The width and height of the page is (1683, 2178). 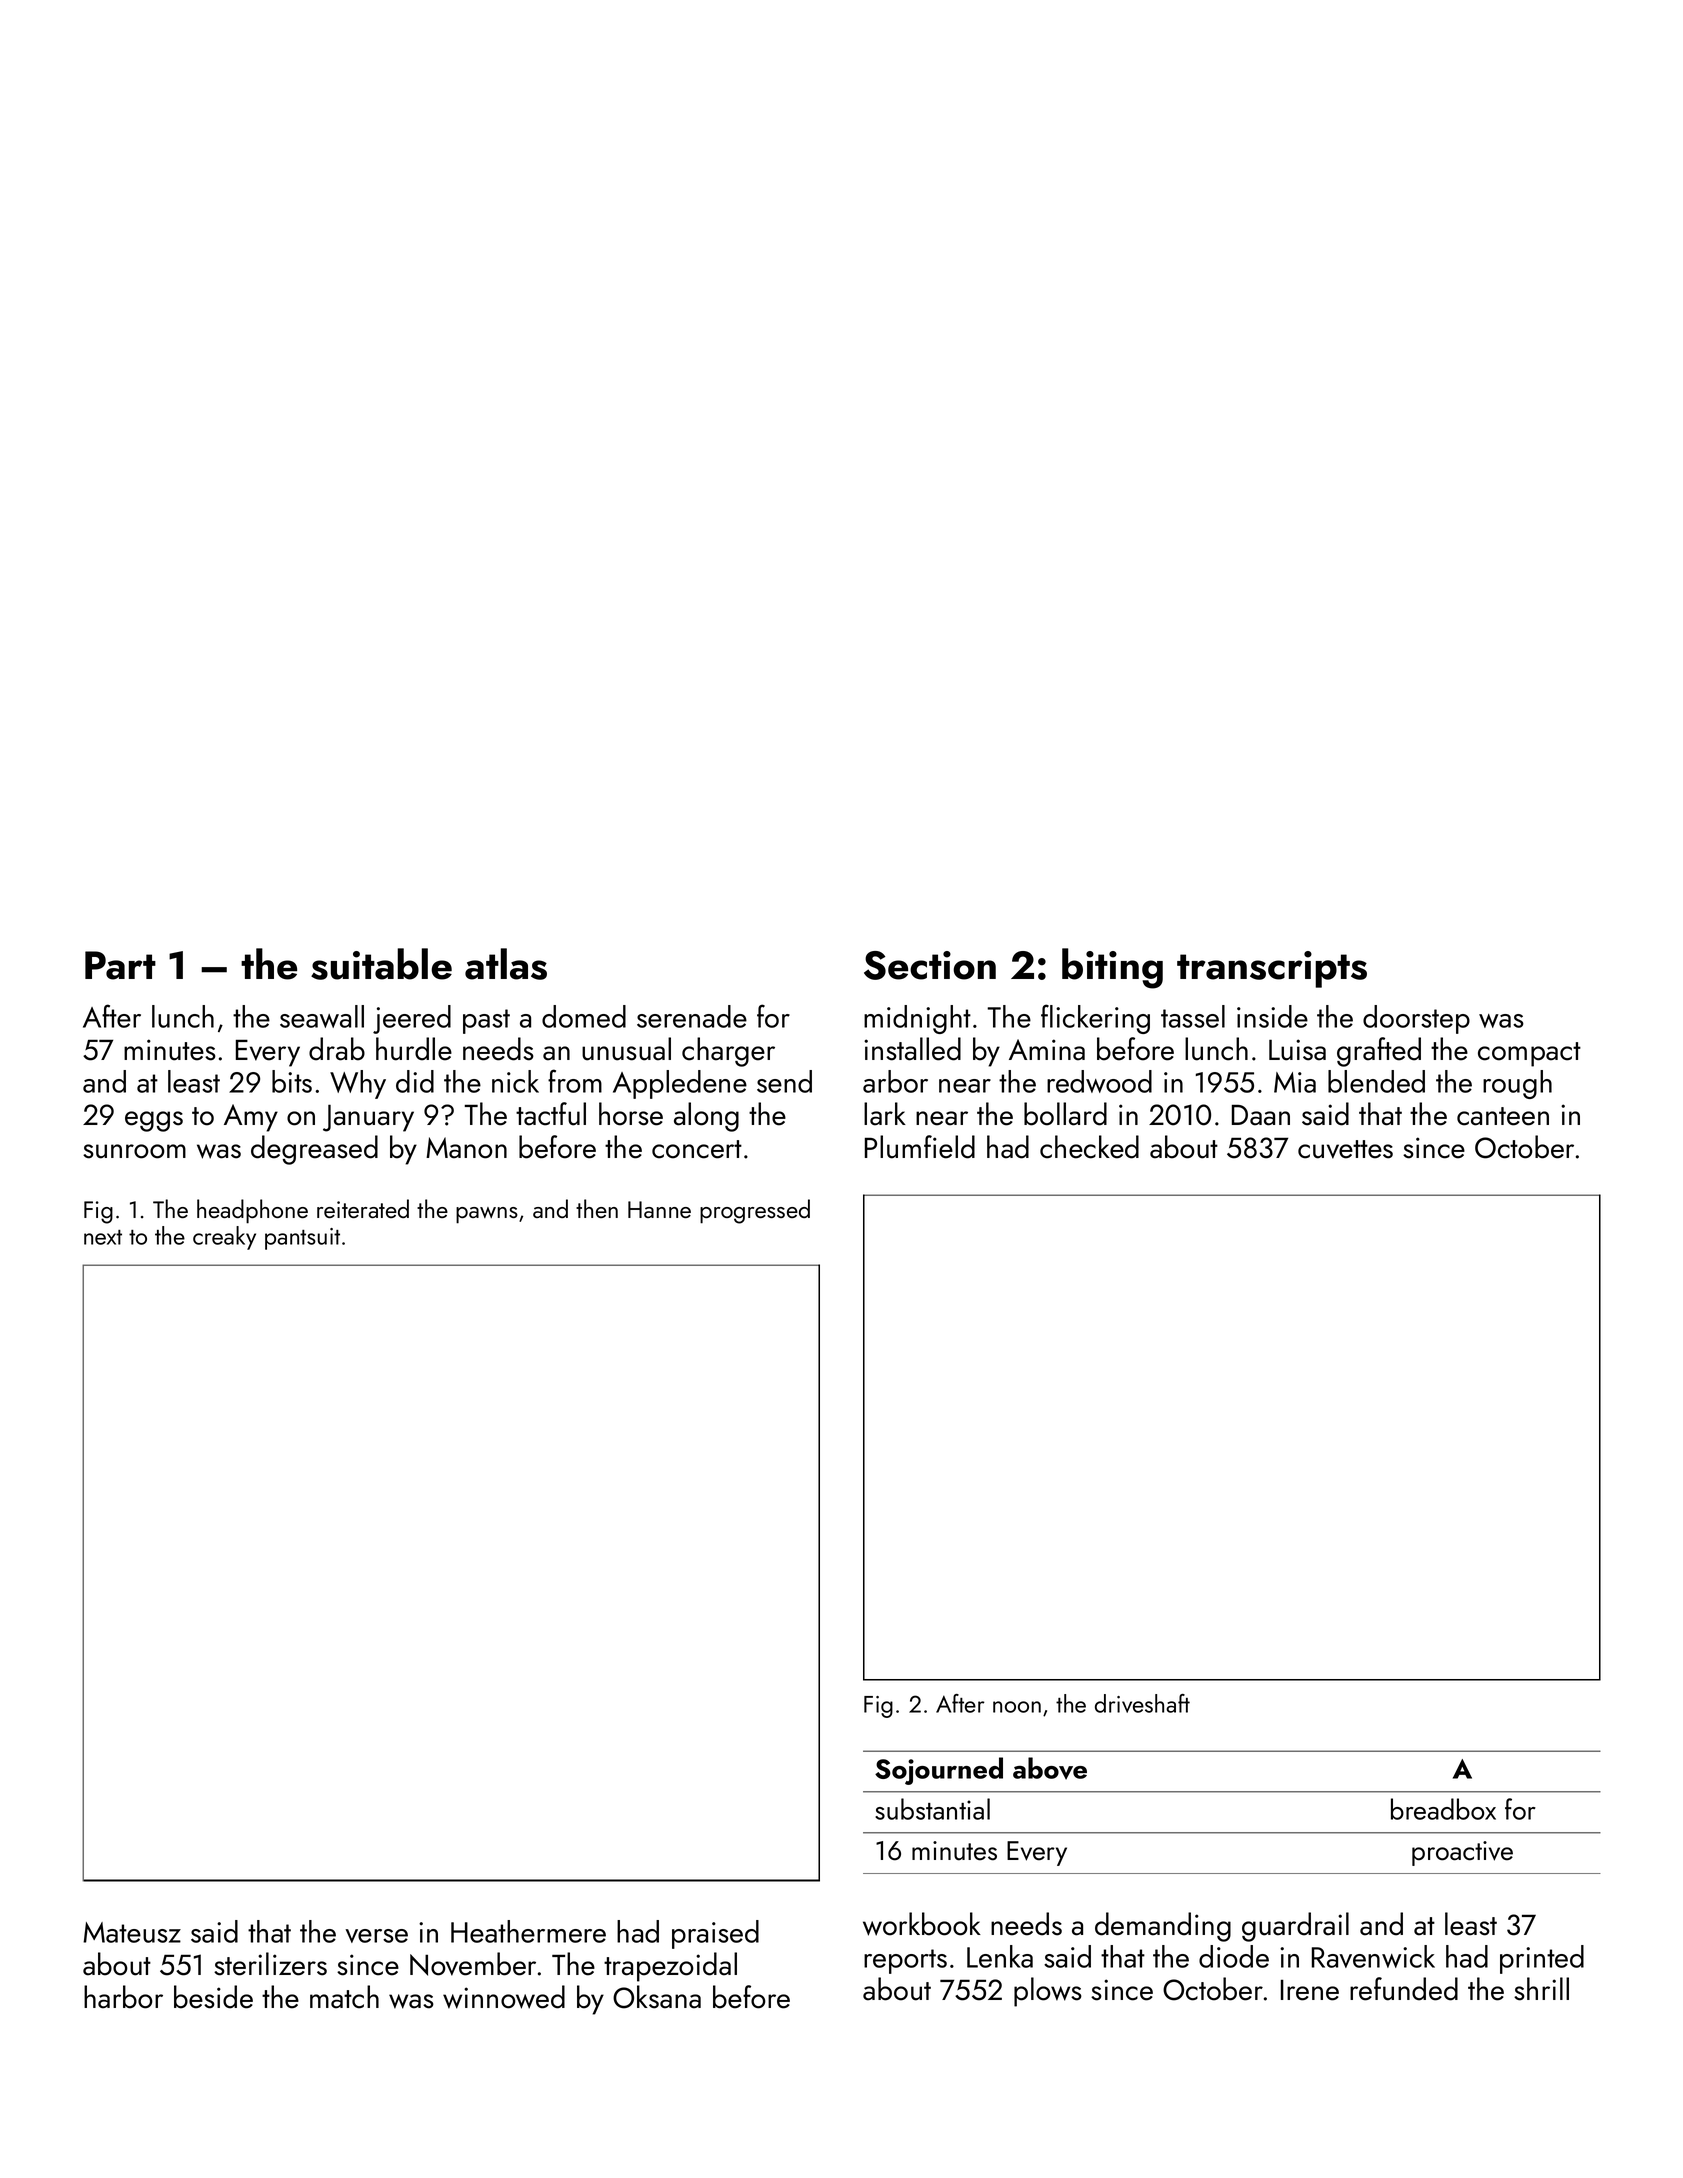 What do you see at coordinates (697, 1149) in the page?
I see `concert` at bounding box center [697, 1149].
